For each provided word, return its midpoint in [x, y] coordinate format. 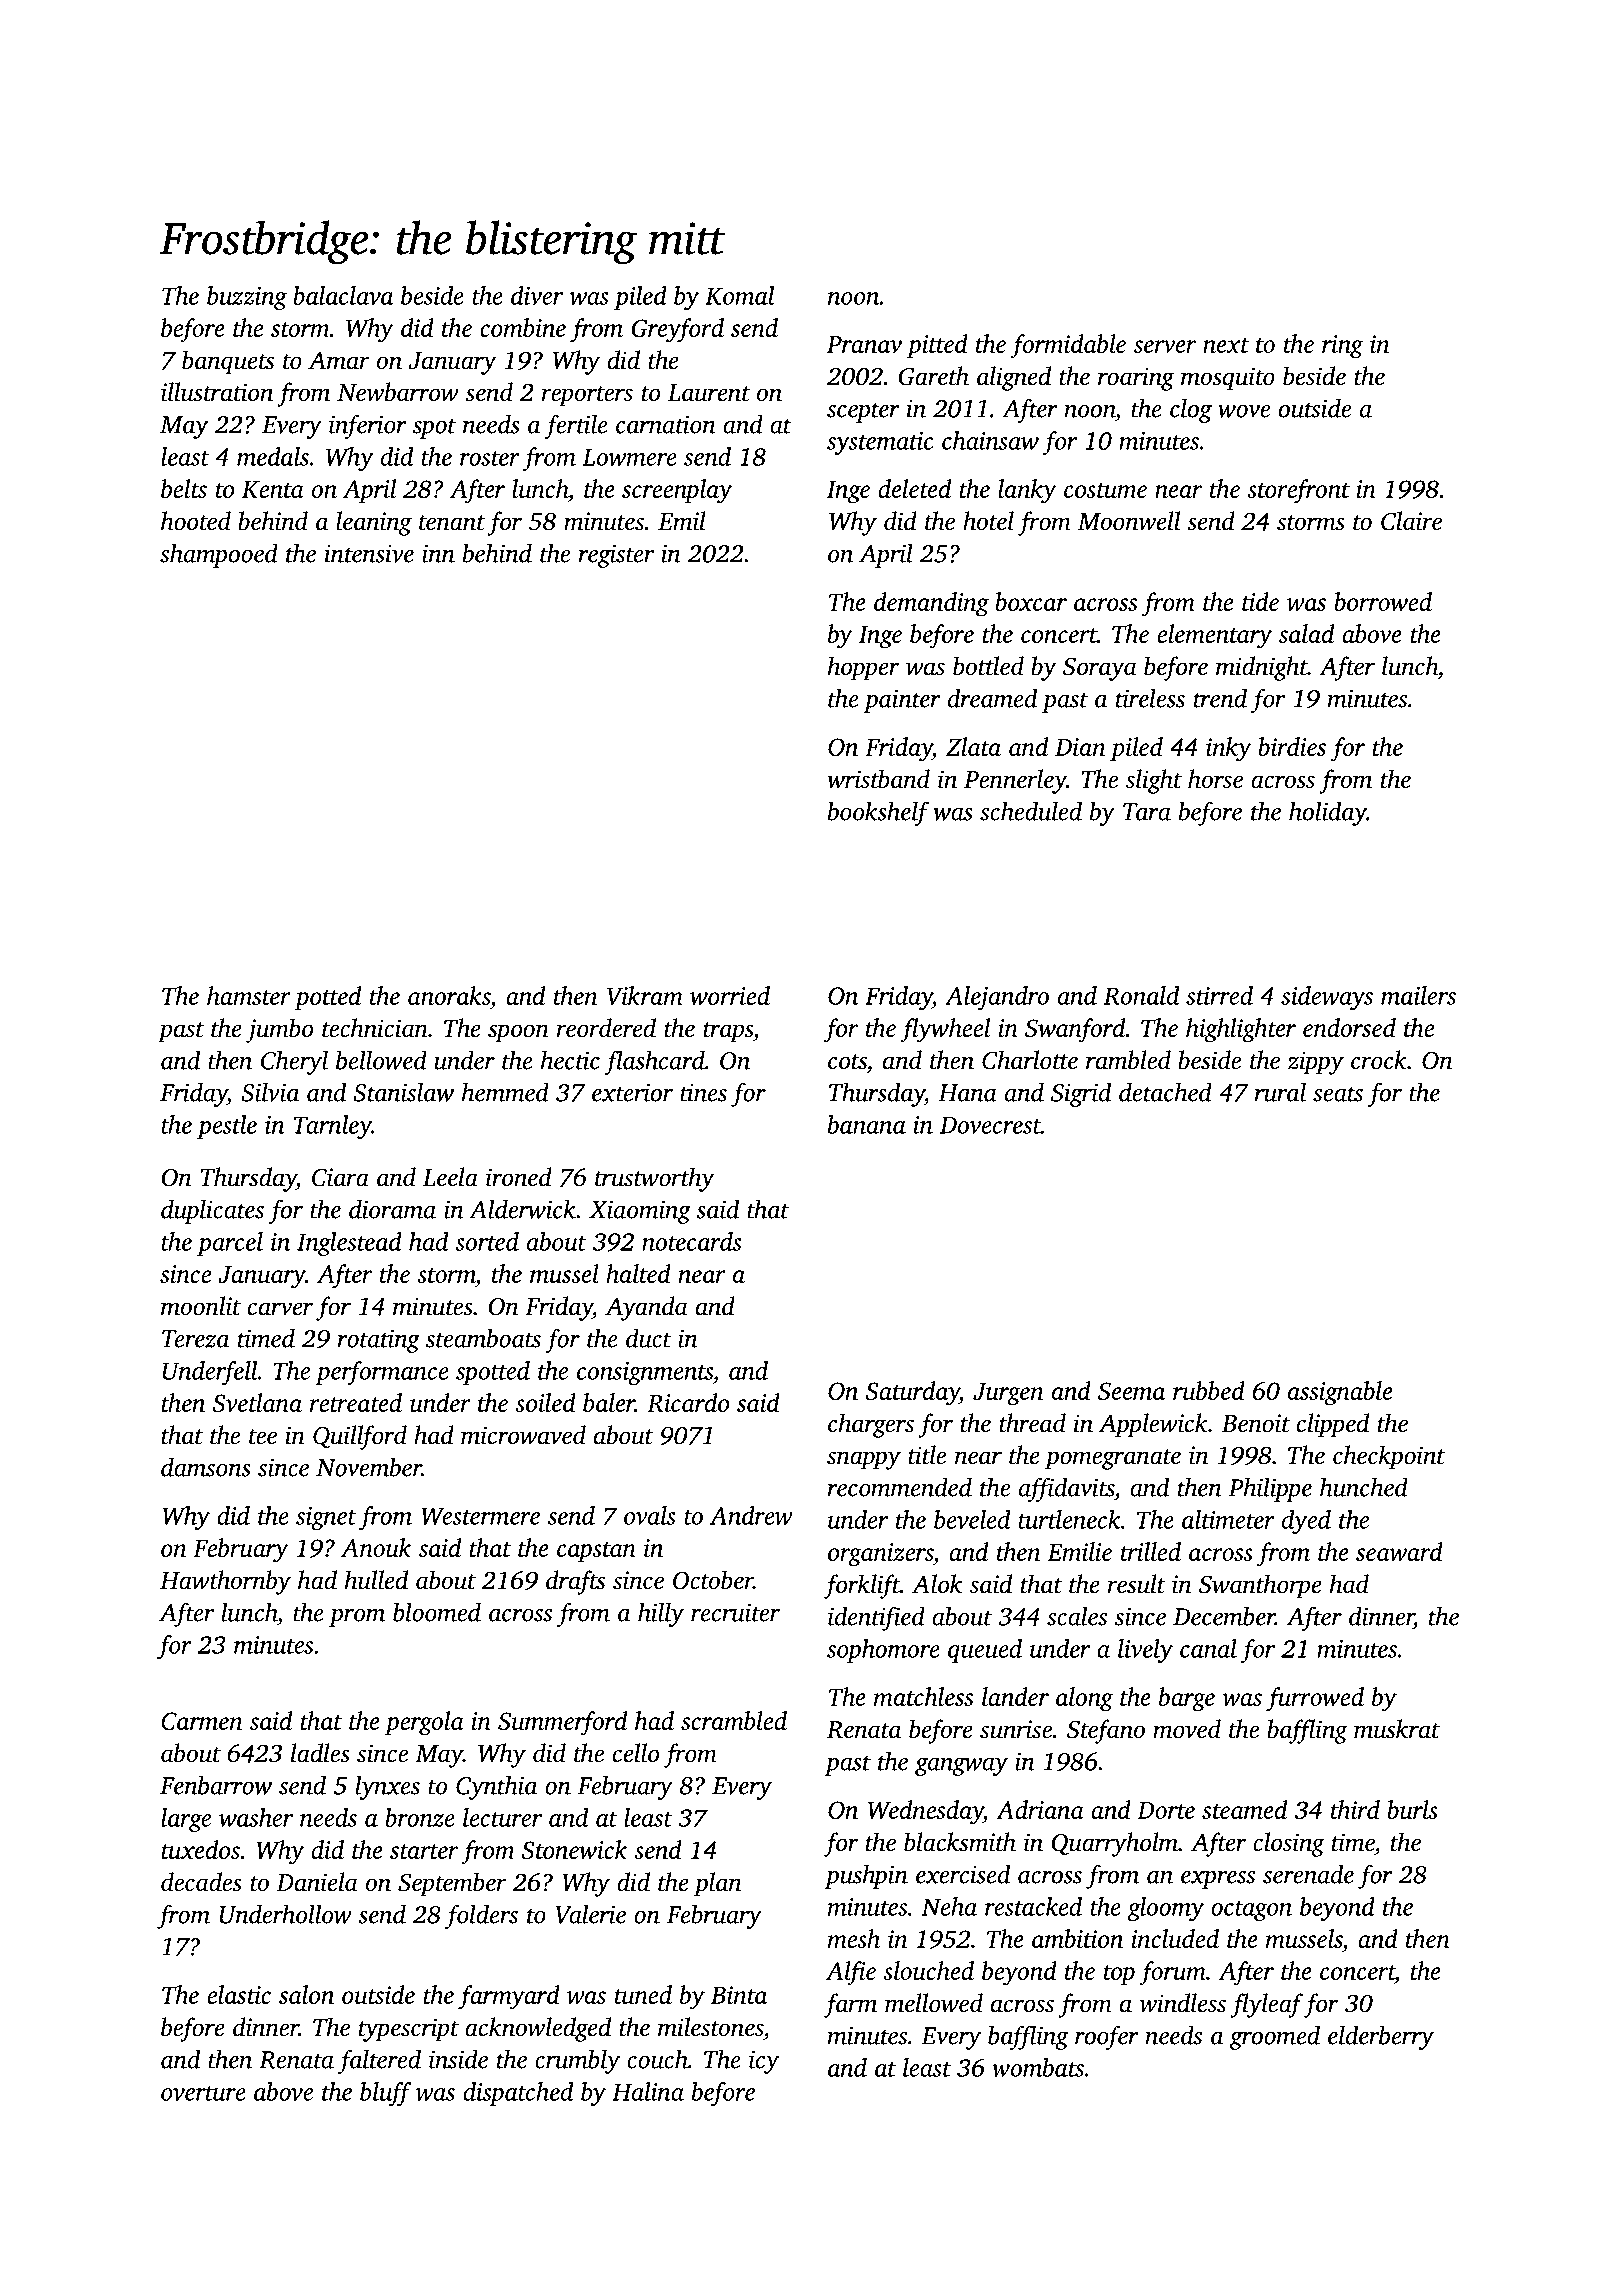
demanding [931, 604]
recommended [900, 1487]
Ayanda [646, 1308]
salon [306, 1994]
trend [1220, 698]
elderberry [1381, 2037]
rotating [379, 1341]
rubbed [1209, 1390]
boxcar [1031, 601]
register [616, 556]
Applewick [1153, 1425]
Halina [648, 2091]
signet [326, 1518]
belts [184, 488]
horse [1215, 779]
